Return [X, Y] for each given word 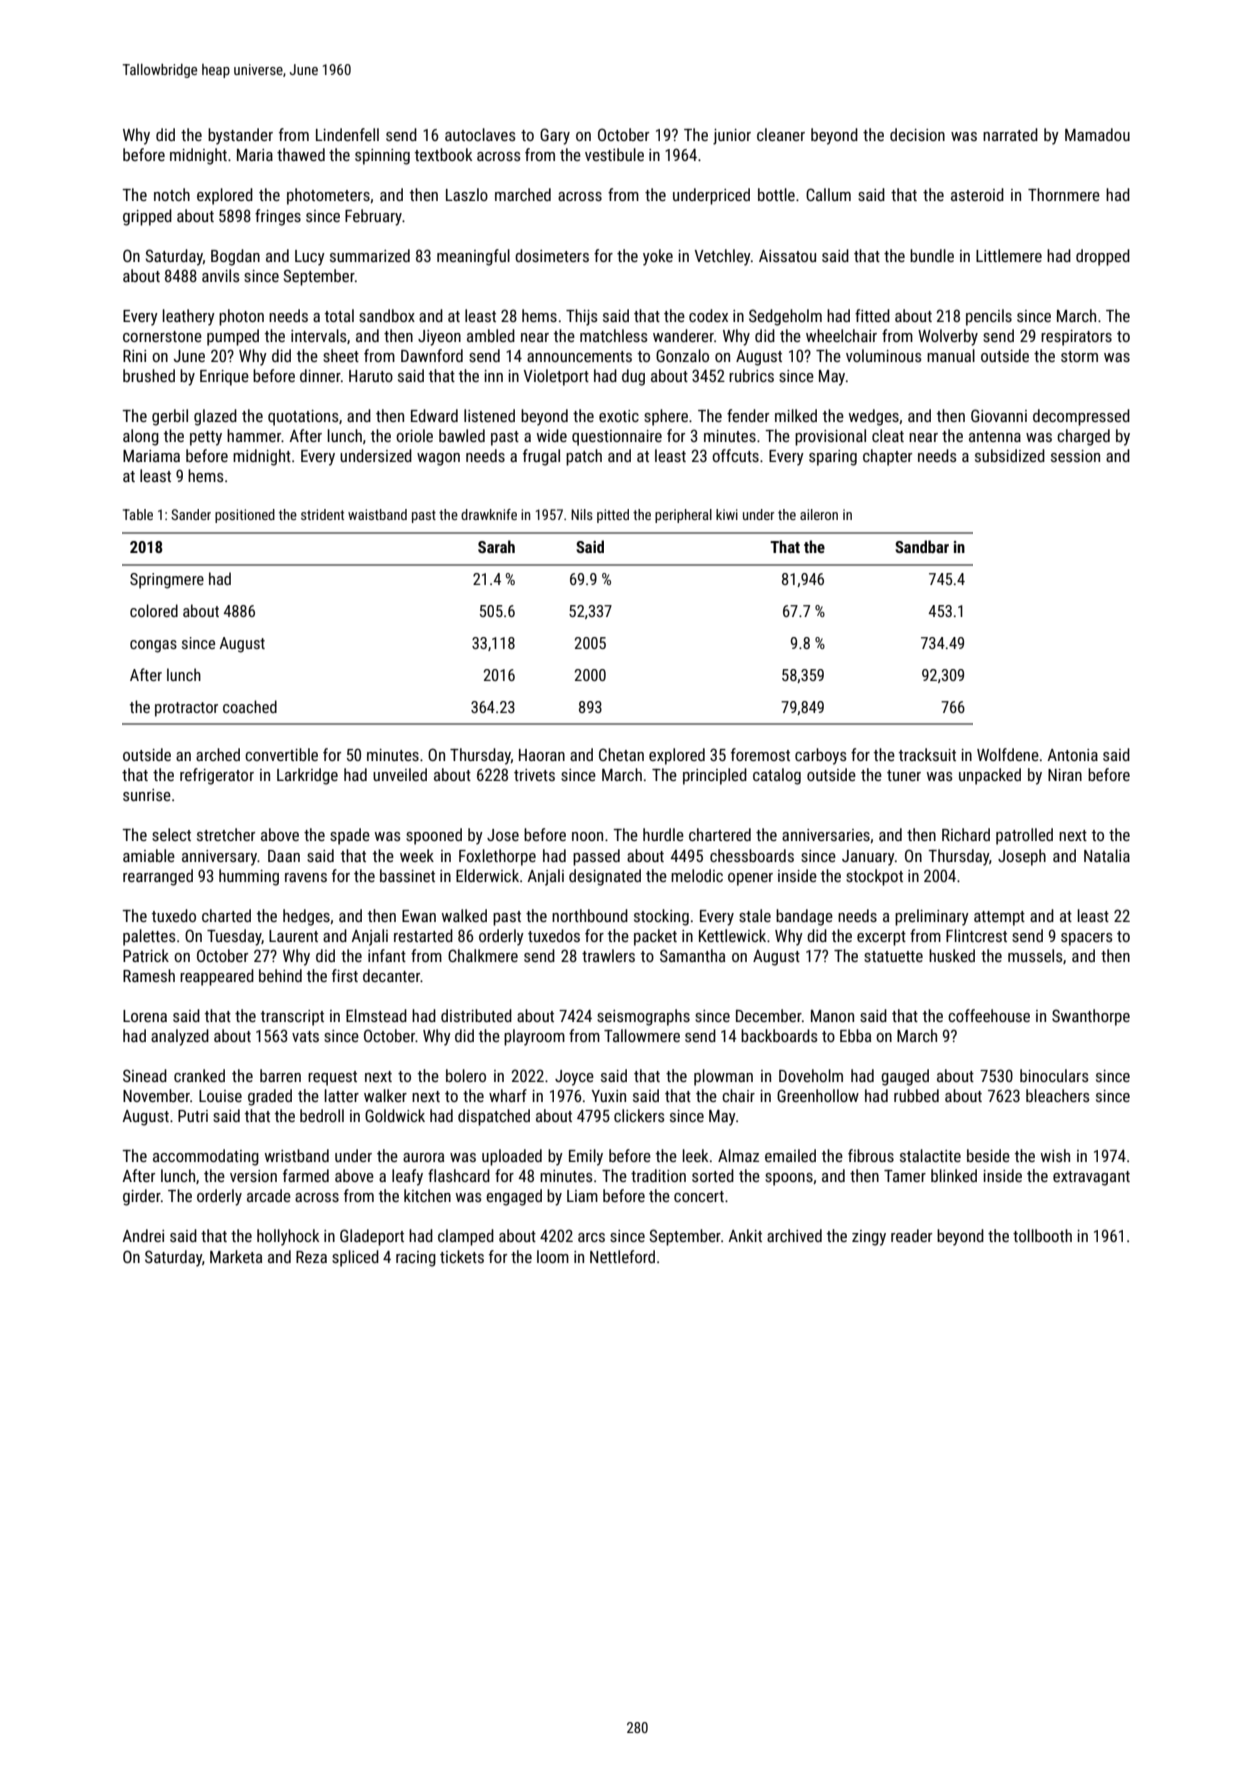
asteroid [977, 194]
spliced [355, 1258]
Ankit [745, 1235]
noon [587, 836]
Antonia [1073, 755]
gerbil [170, 417]
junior [732, 137]
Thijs [582, 317]
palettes [149, 937]
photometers [328, 196]
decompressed [1081, 417]
